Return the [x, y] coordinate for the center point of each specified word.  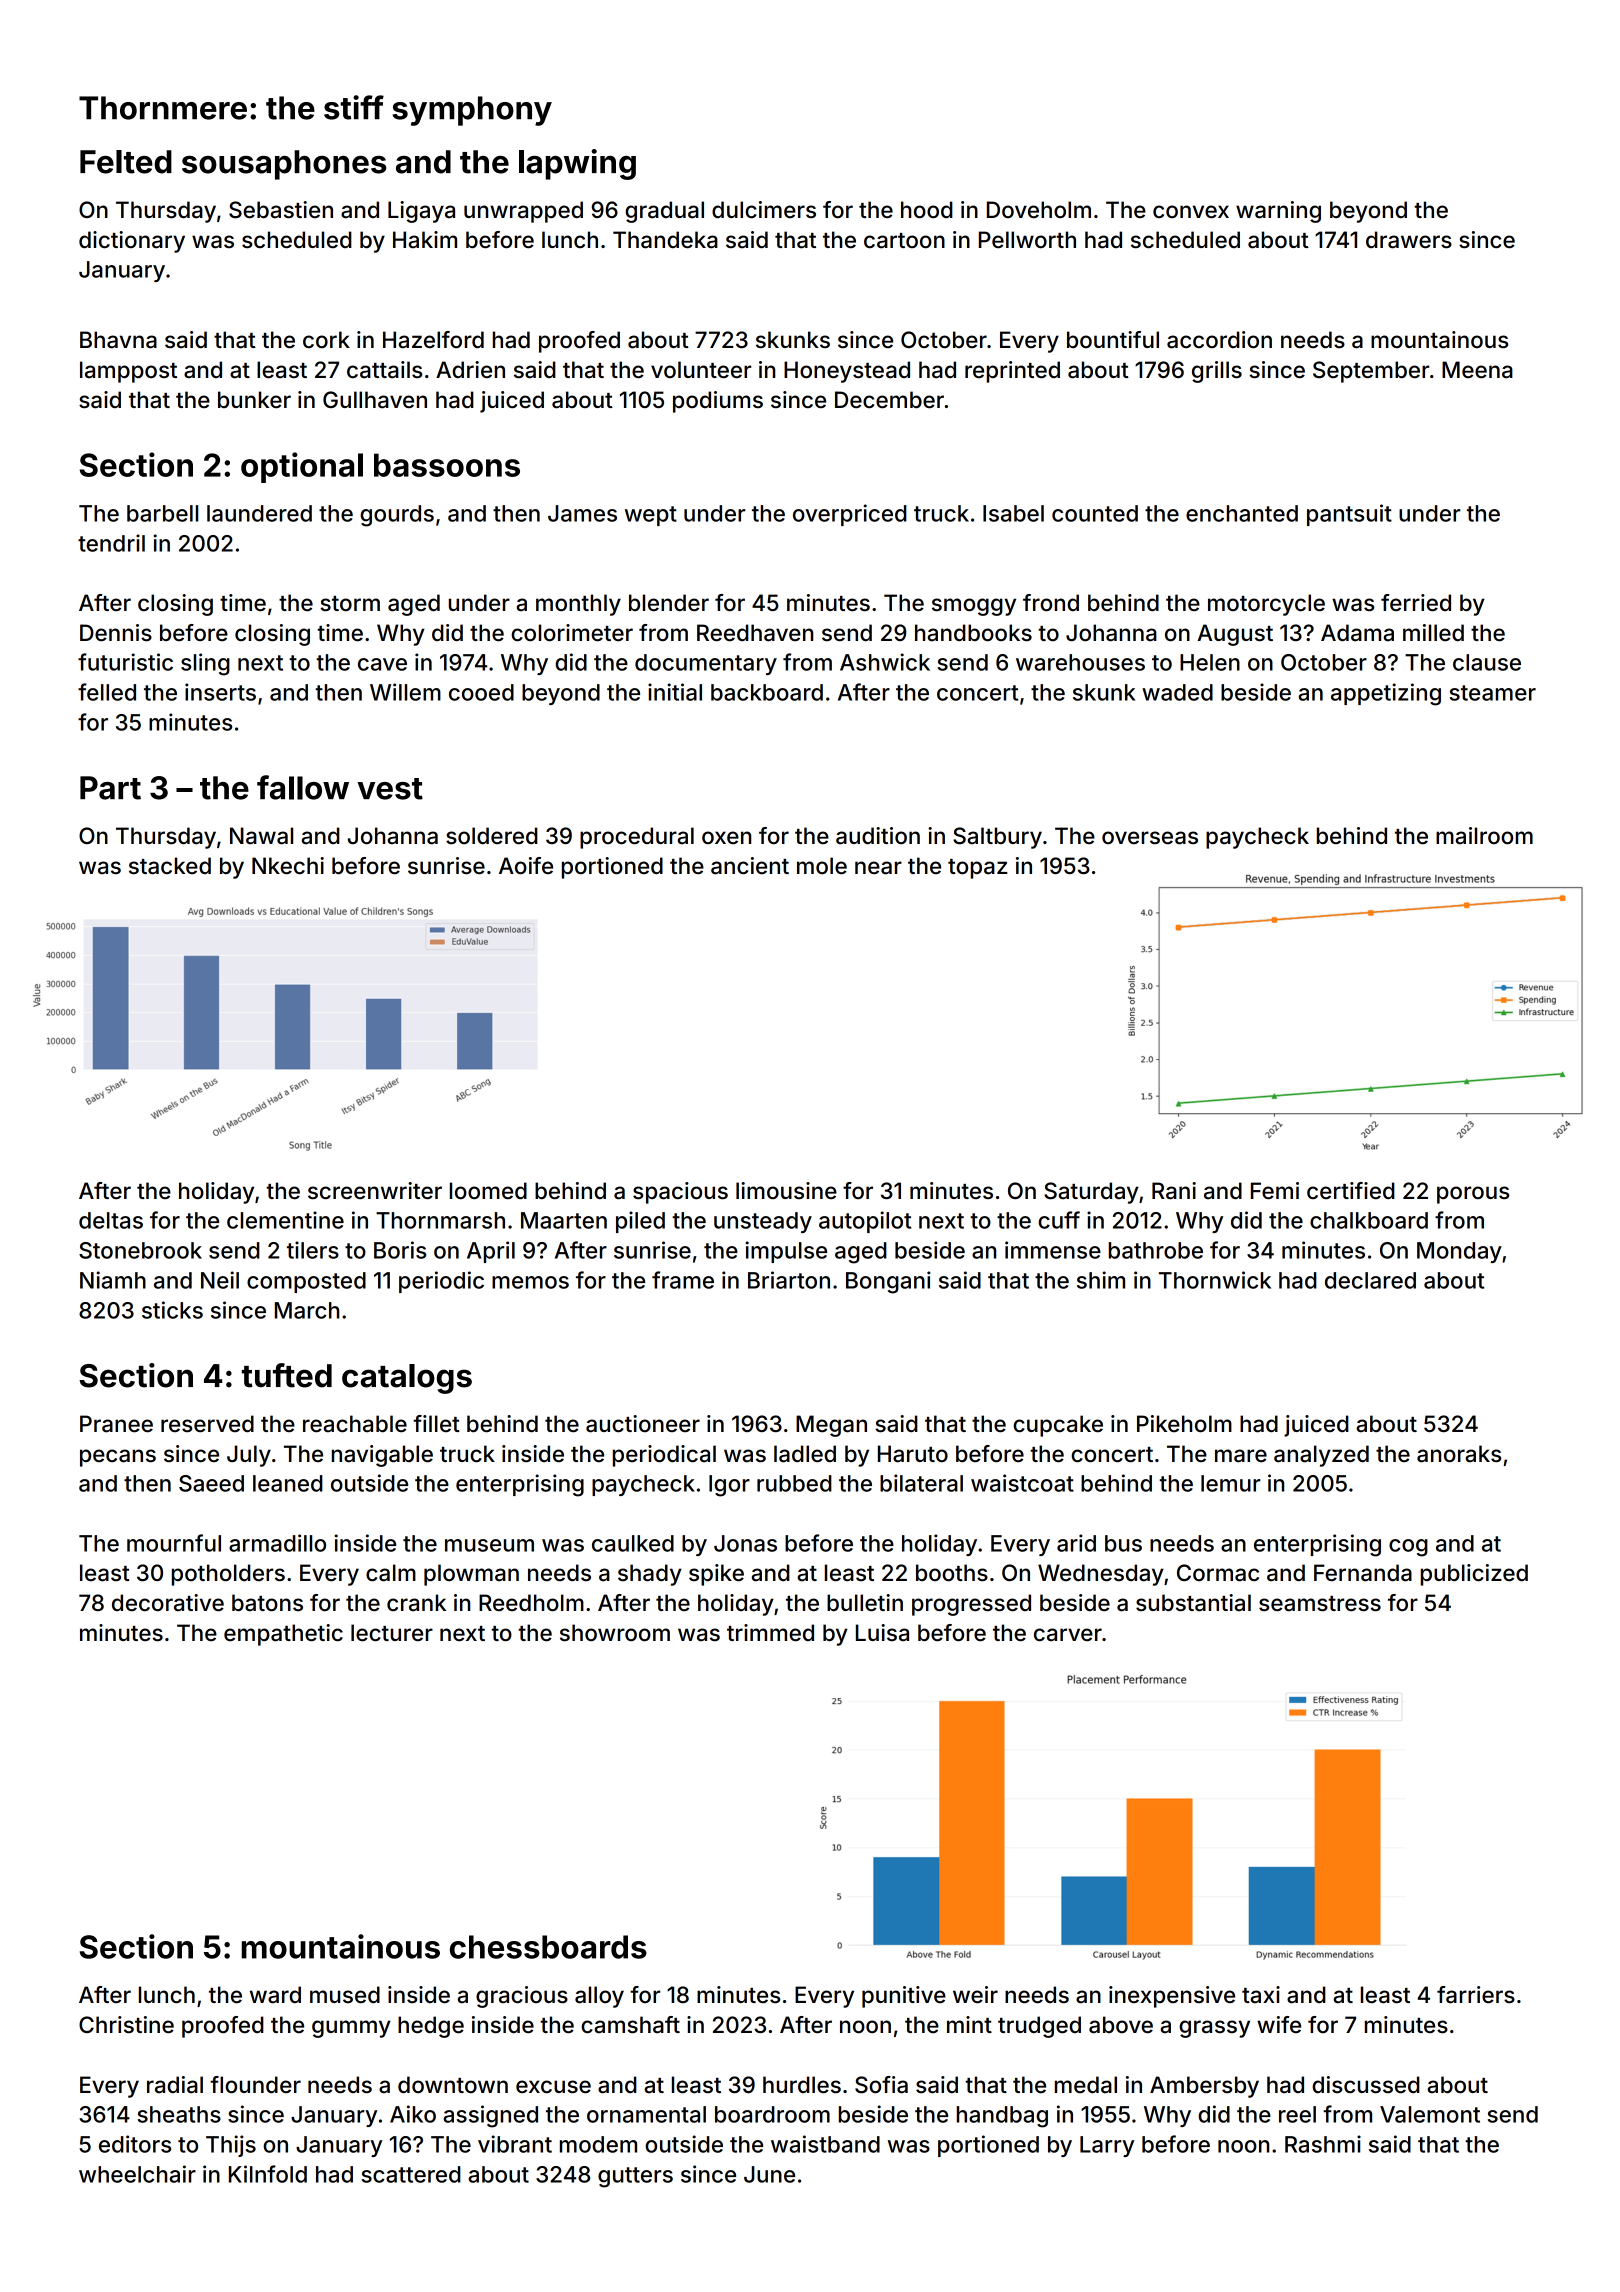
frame [683, 1280]
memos [530, 1282]
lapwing [577, 164]
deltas [111, 1220]
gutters [635, 2177]
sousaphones [284, 165]
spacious [680, 1193]
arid [1076, 1543]
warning [1278, 212]
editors [135, 2144]
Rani [1174, 1191]
